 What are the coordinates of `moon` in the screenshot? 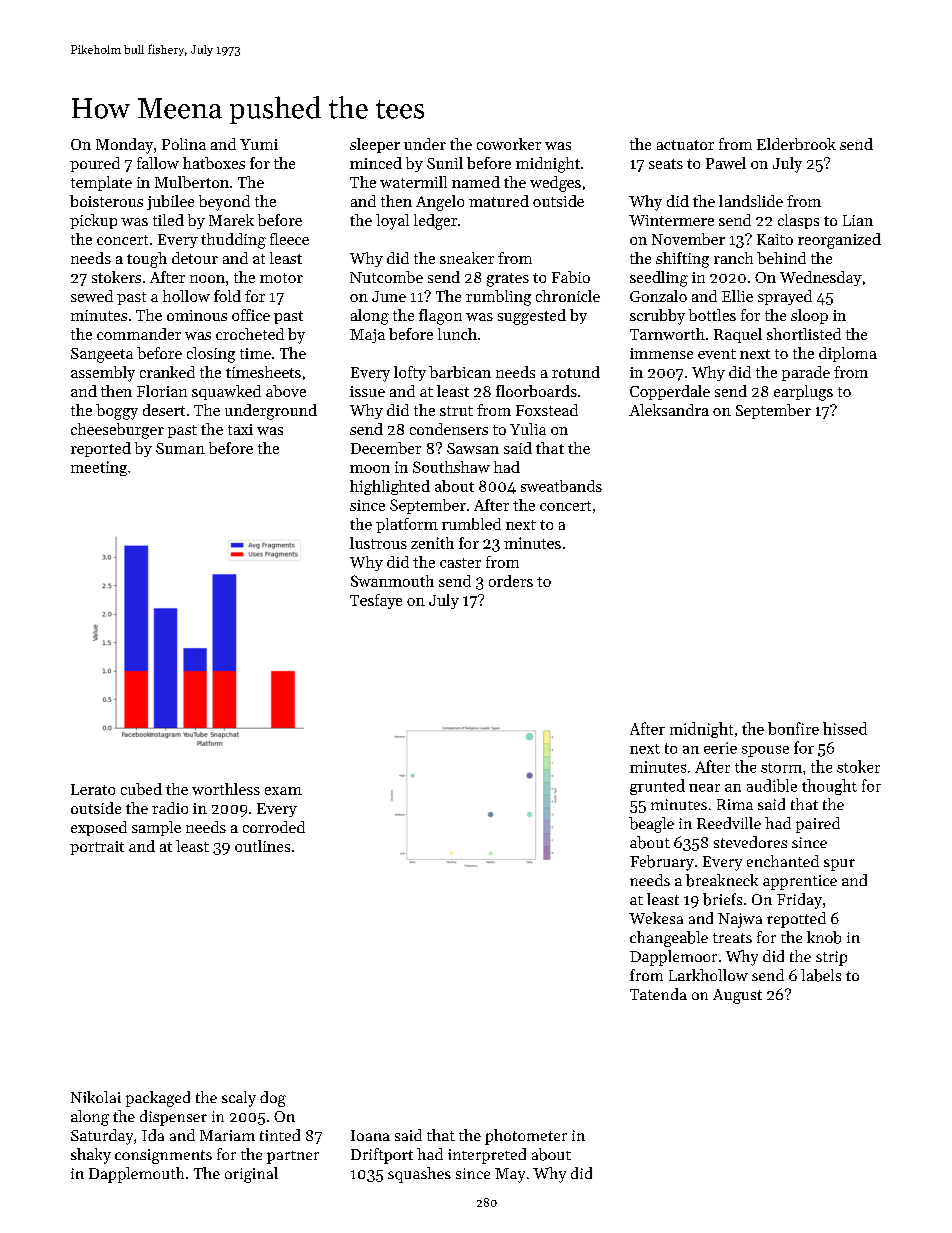 It's located at (370, 469).
